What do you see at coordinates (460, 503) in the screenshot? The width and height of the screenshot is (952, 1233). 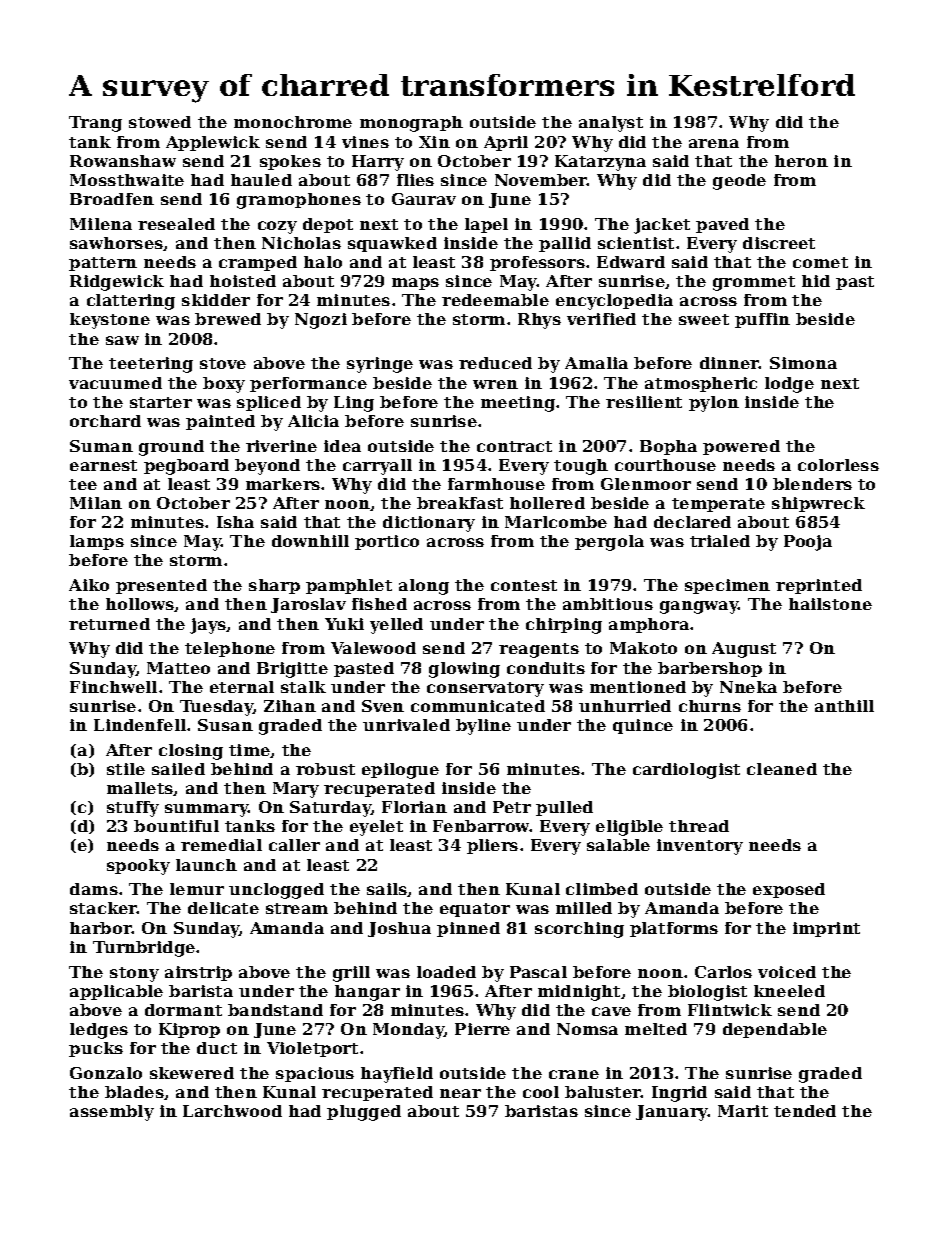 I see `breakfast` at bounding box center [460, 503].
